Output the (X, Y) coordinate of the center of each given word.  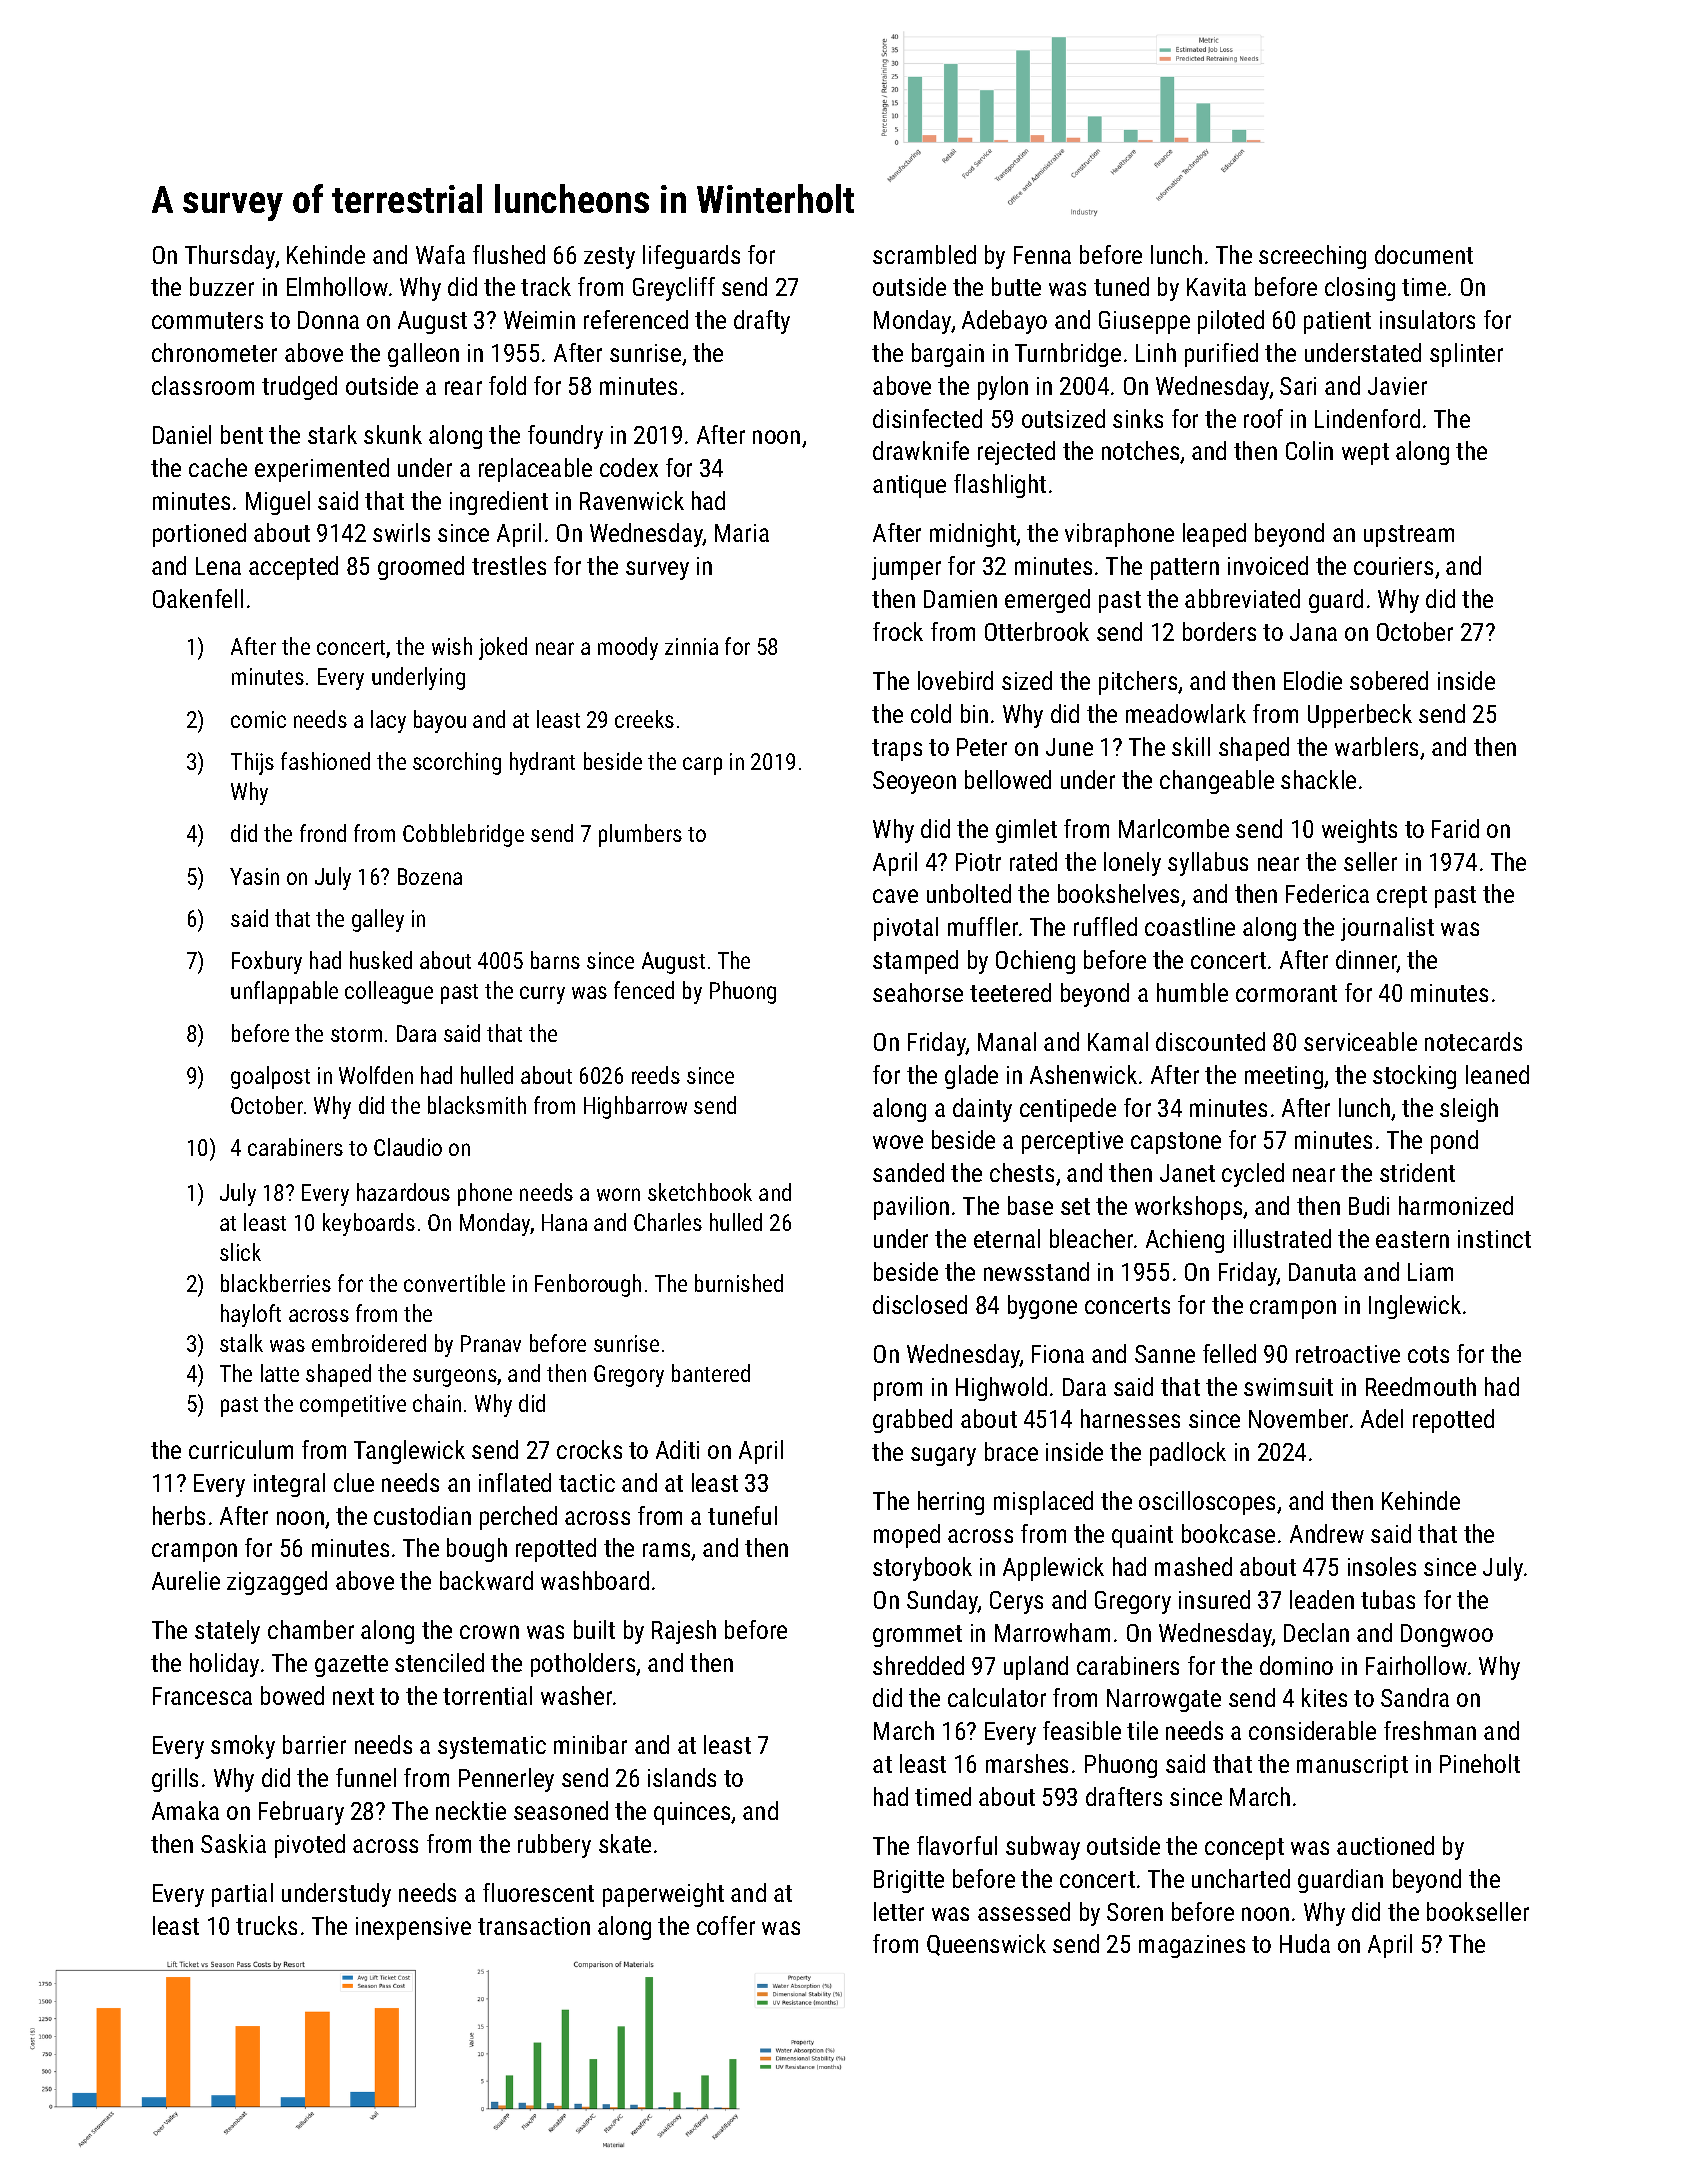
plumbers (640, 835)
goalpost (270, 1077)
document (1424, 254)
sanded (908, 1172)
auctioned (1385, 1845)
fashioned (325, 761)
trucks (266, 1925)
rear (463, 388)
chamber (311, 1629)
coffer (726, 1925)
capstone (1176, 1143)
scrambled (924, 254)
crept (1402, 897)
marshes (1027, 1763)
